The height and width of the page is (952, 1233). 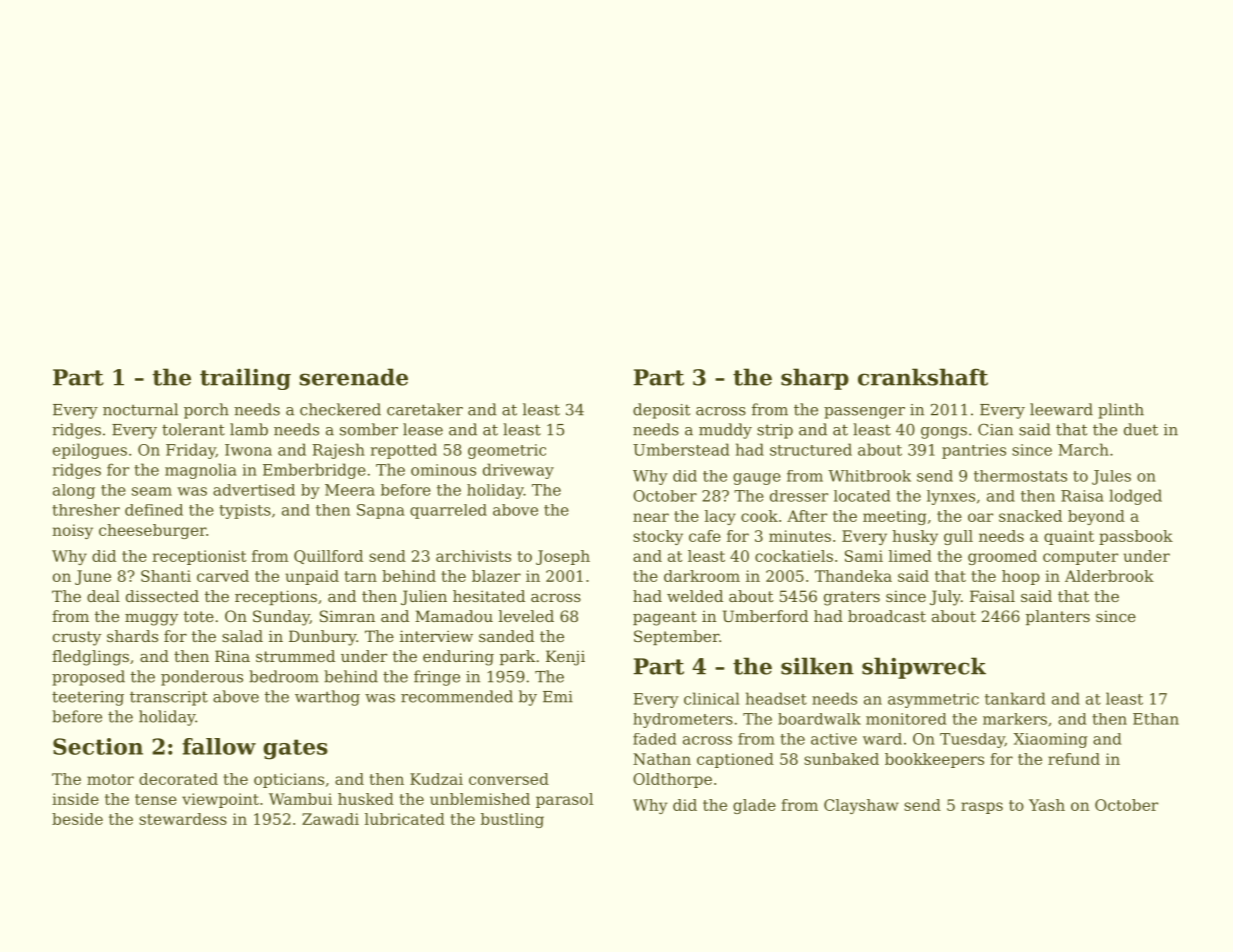 I want to click on transcript, so click(x=169, y=698).
